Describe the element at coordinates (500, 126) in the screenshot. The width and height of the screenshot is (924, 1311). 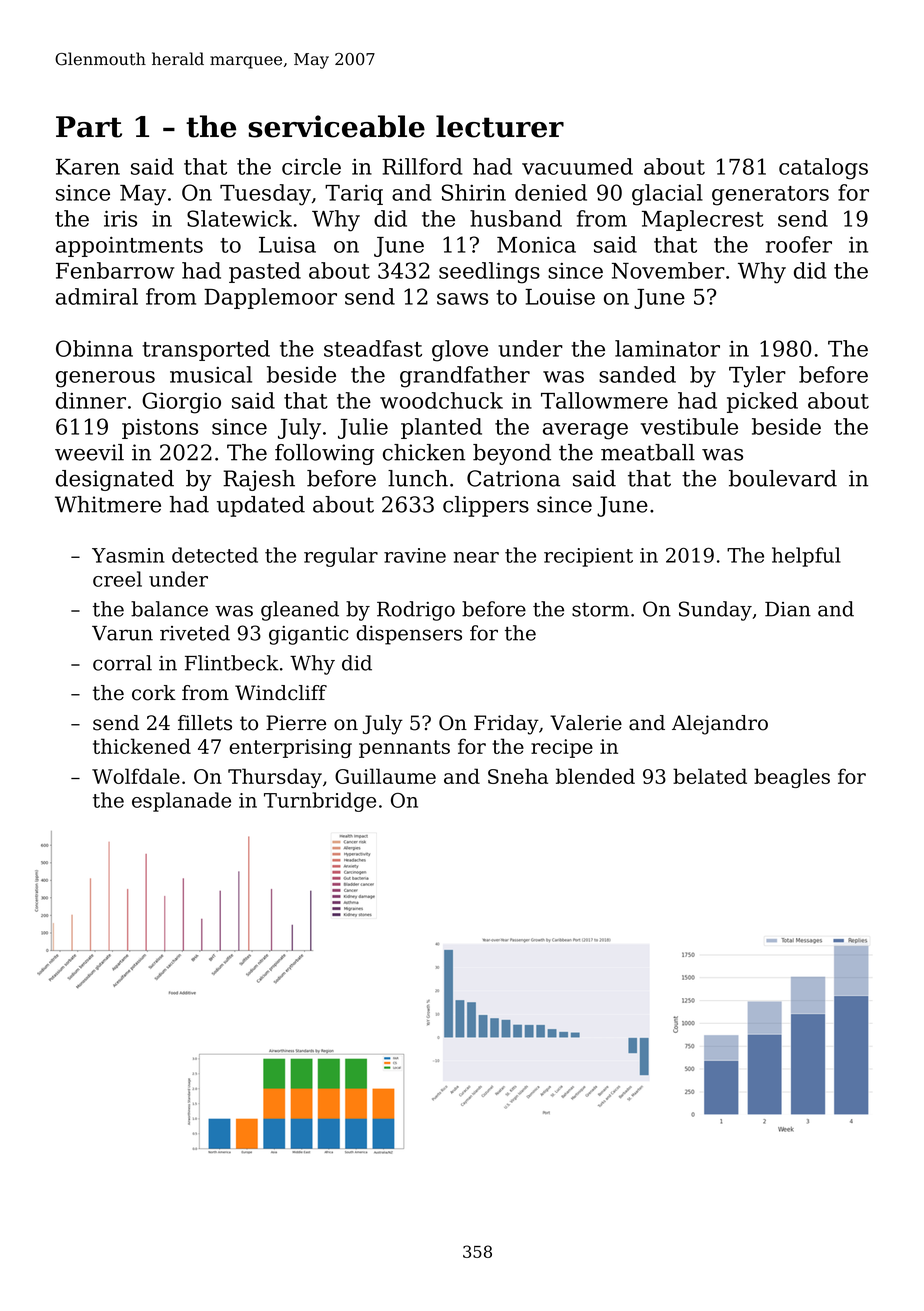
I see `lecturer` at that location.
